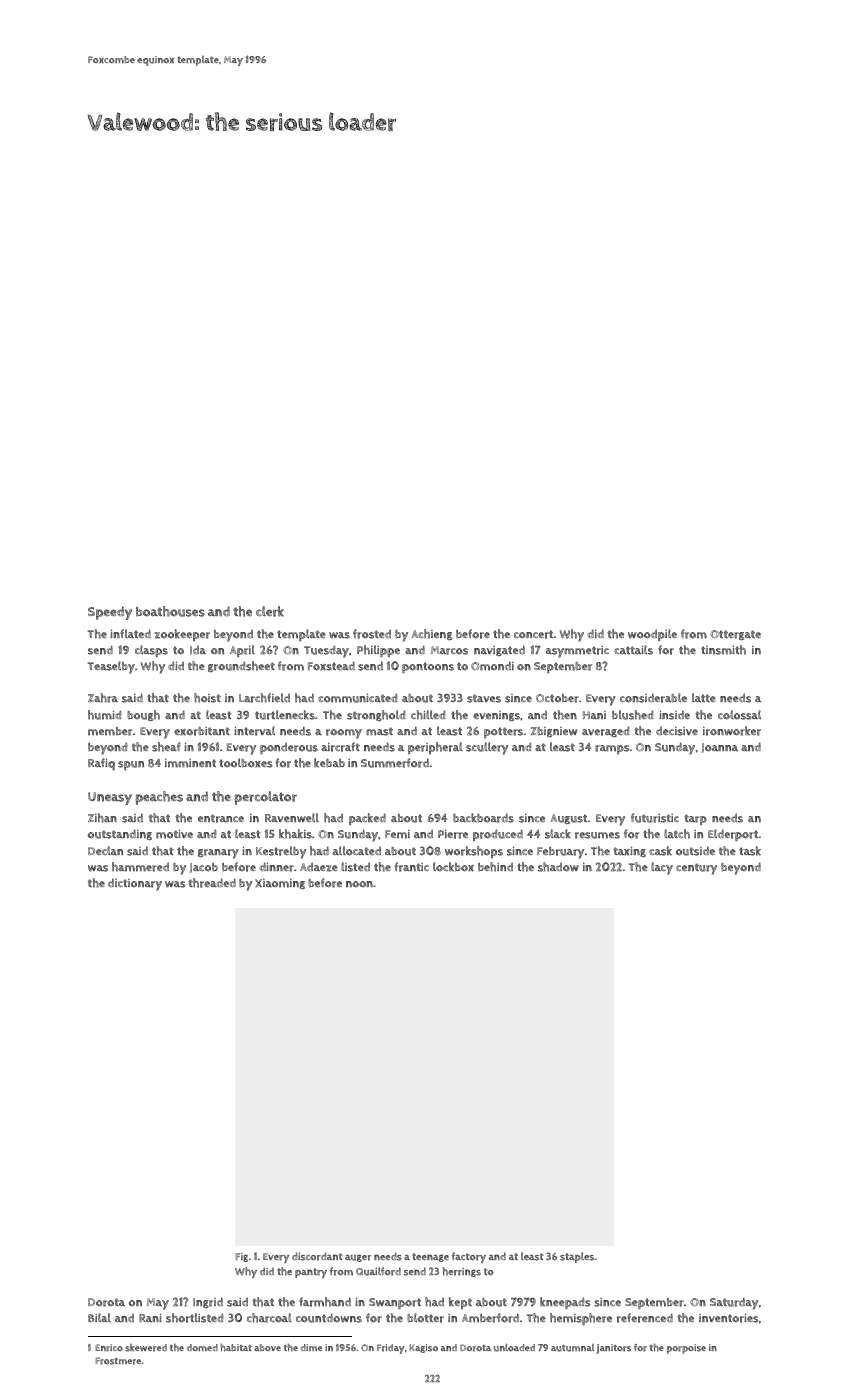  I want to click on dictionary, so click(135, 884).
